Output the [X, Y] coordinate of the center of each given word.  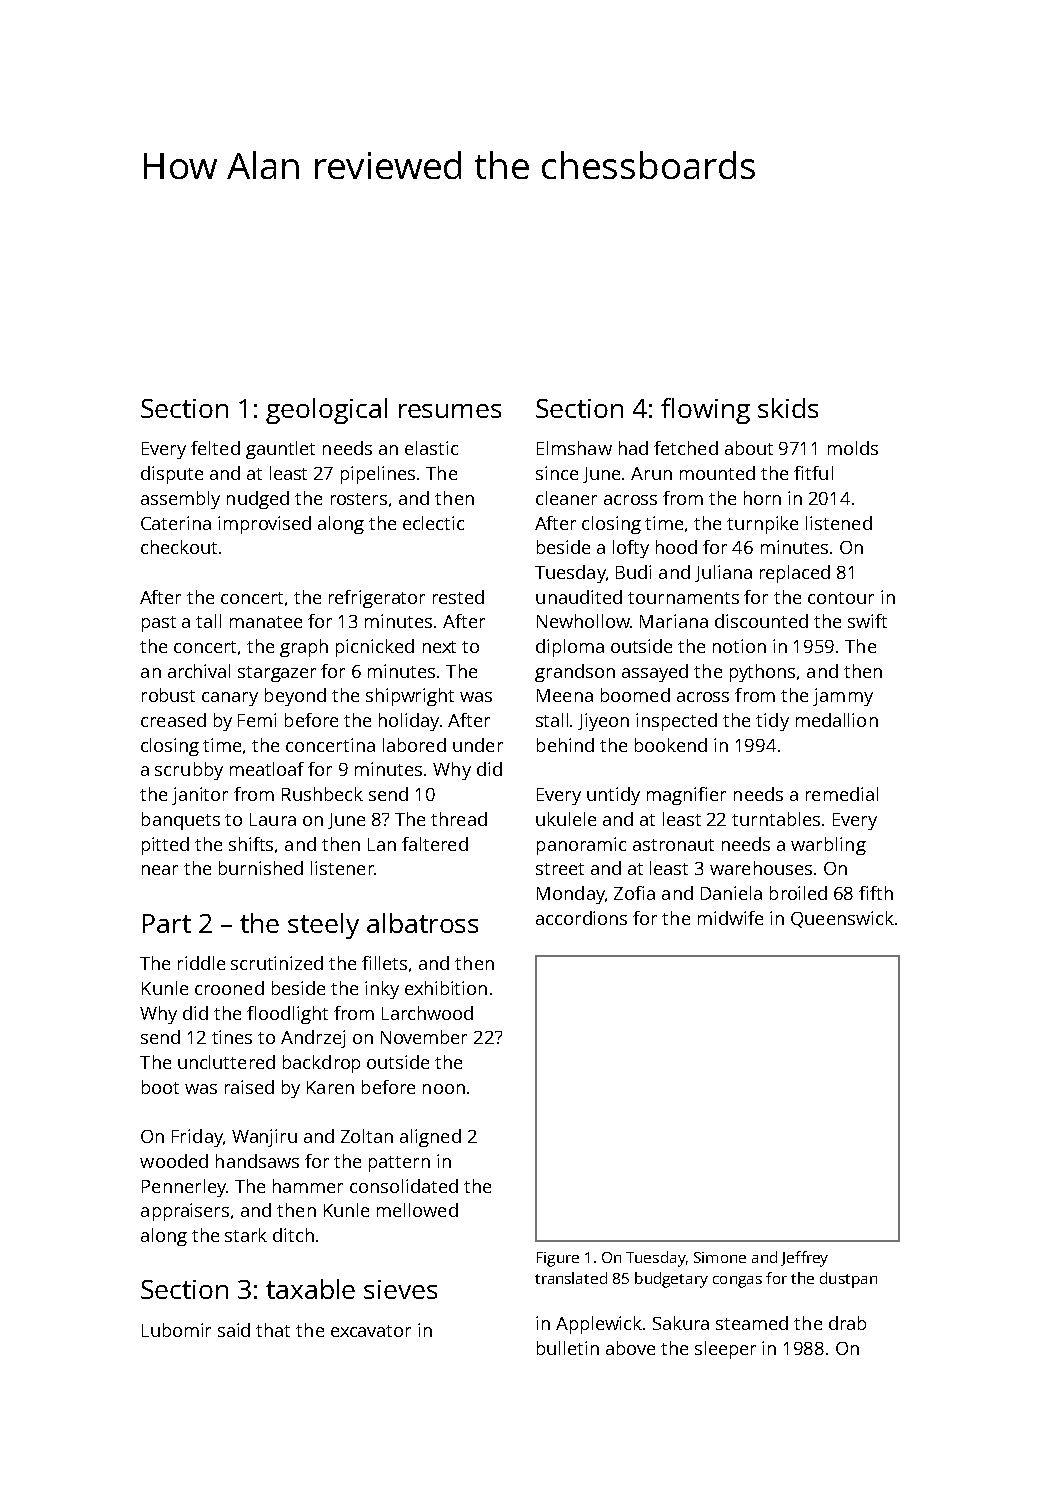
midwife [730, 918]
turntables [776, 819]
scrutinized [277, 963]
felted [215, 448]
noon [444, 1089]
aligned [430, 1138]
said [234, 1330]
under [478, 745]
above [630, 1348]
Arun [651, 473]
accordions [581, 918]
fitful [813, 473]
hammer [308, 1186]
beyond [295, 697]
